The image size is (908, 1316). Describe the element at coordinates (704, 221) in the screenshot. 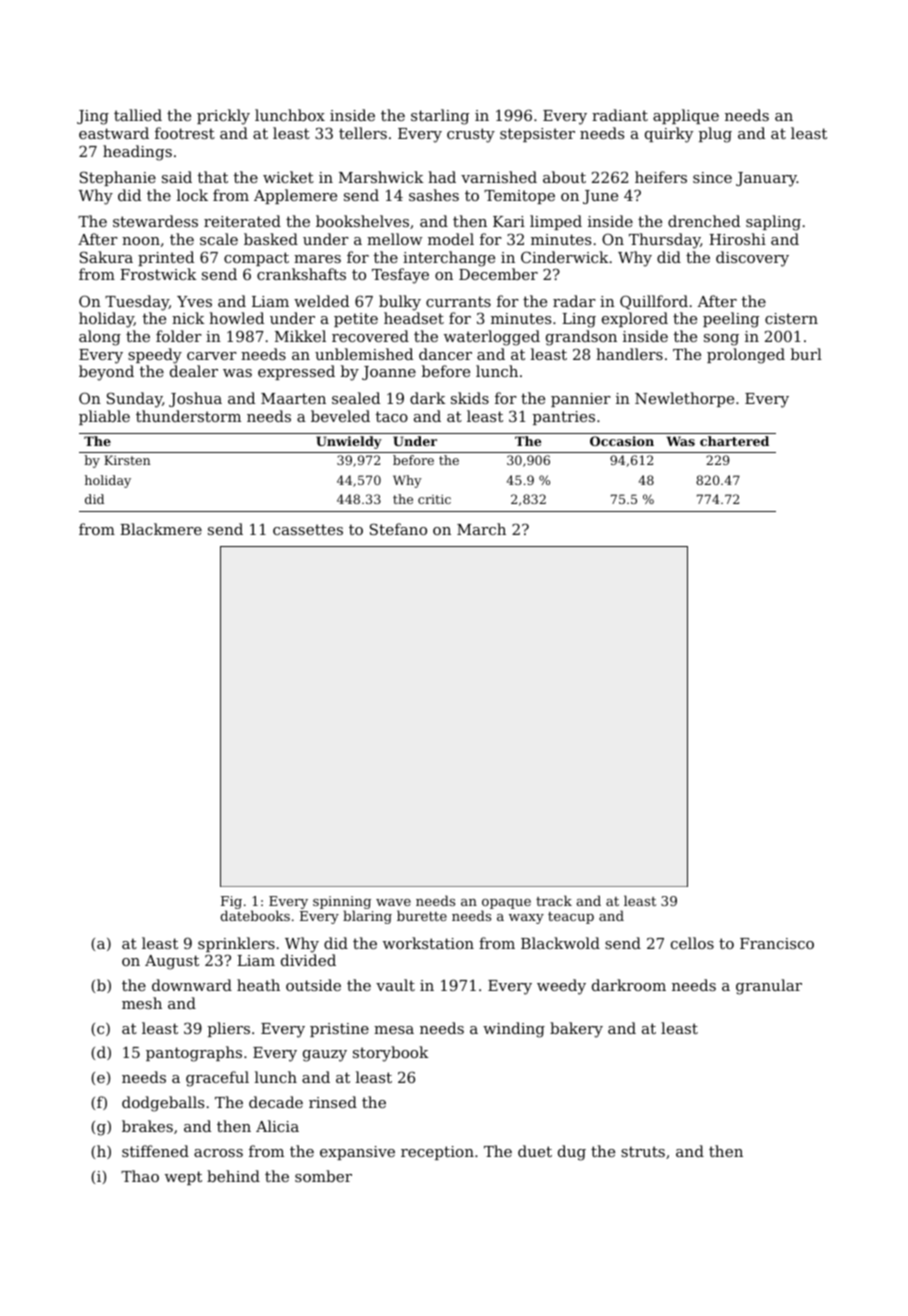

I see `drenched` at that location.
